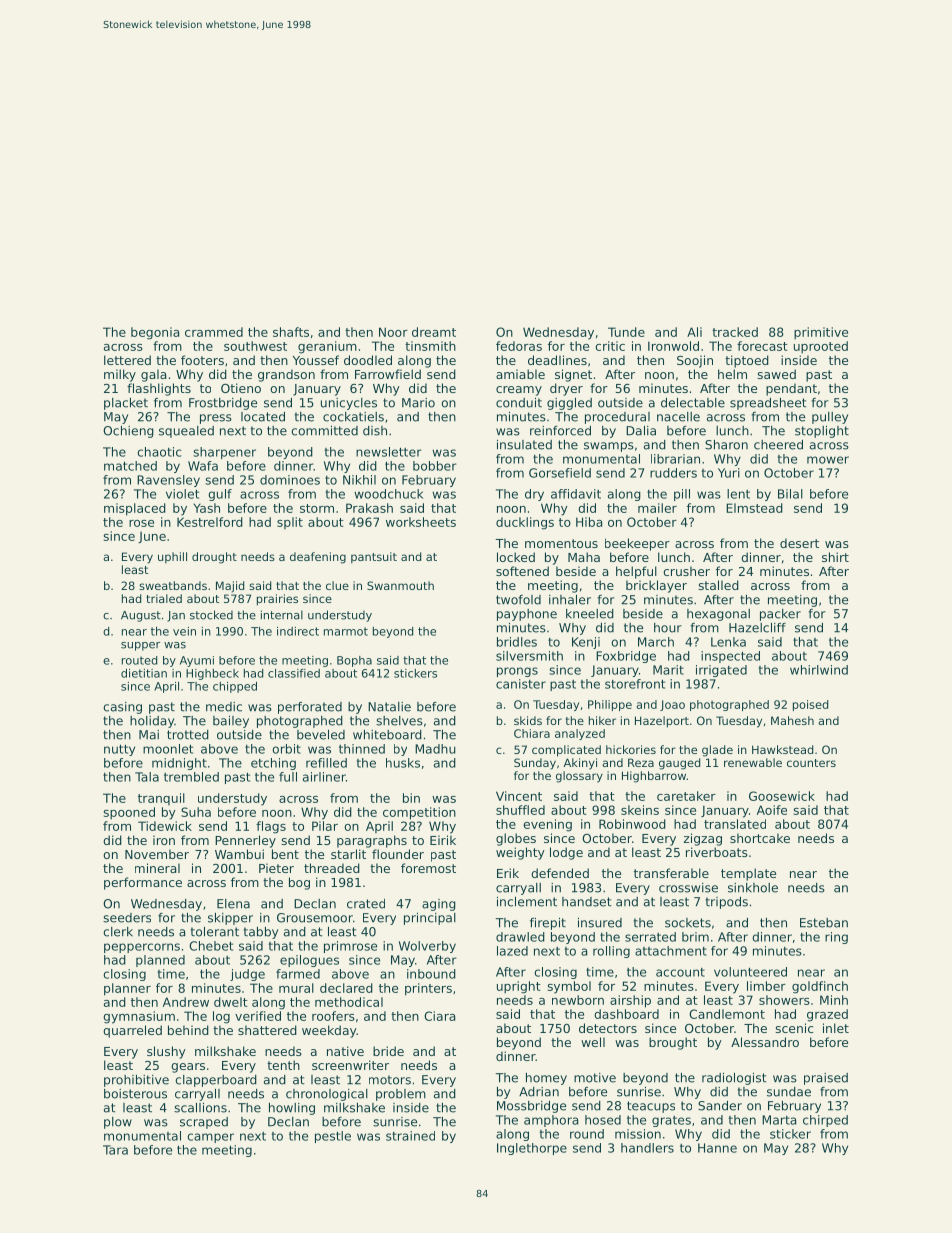 The image size is (952, 1233). Describe the element at coordinates (421, 522) in the screenshot. I see `worksheets` at that location.
